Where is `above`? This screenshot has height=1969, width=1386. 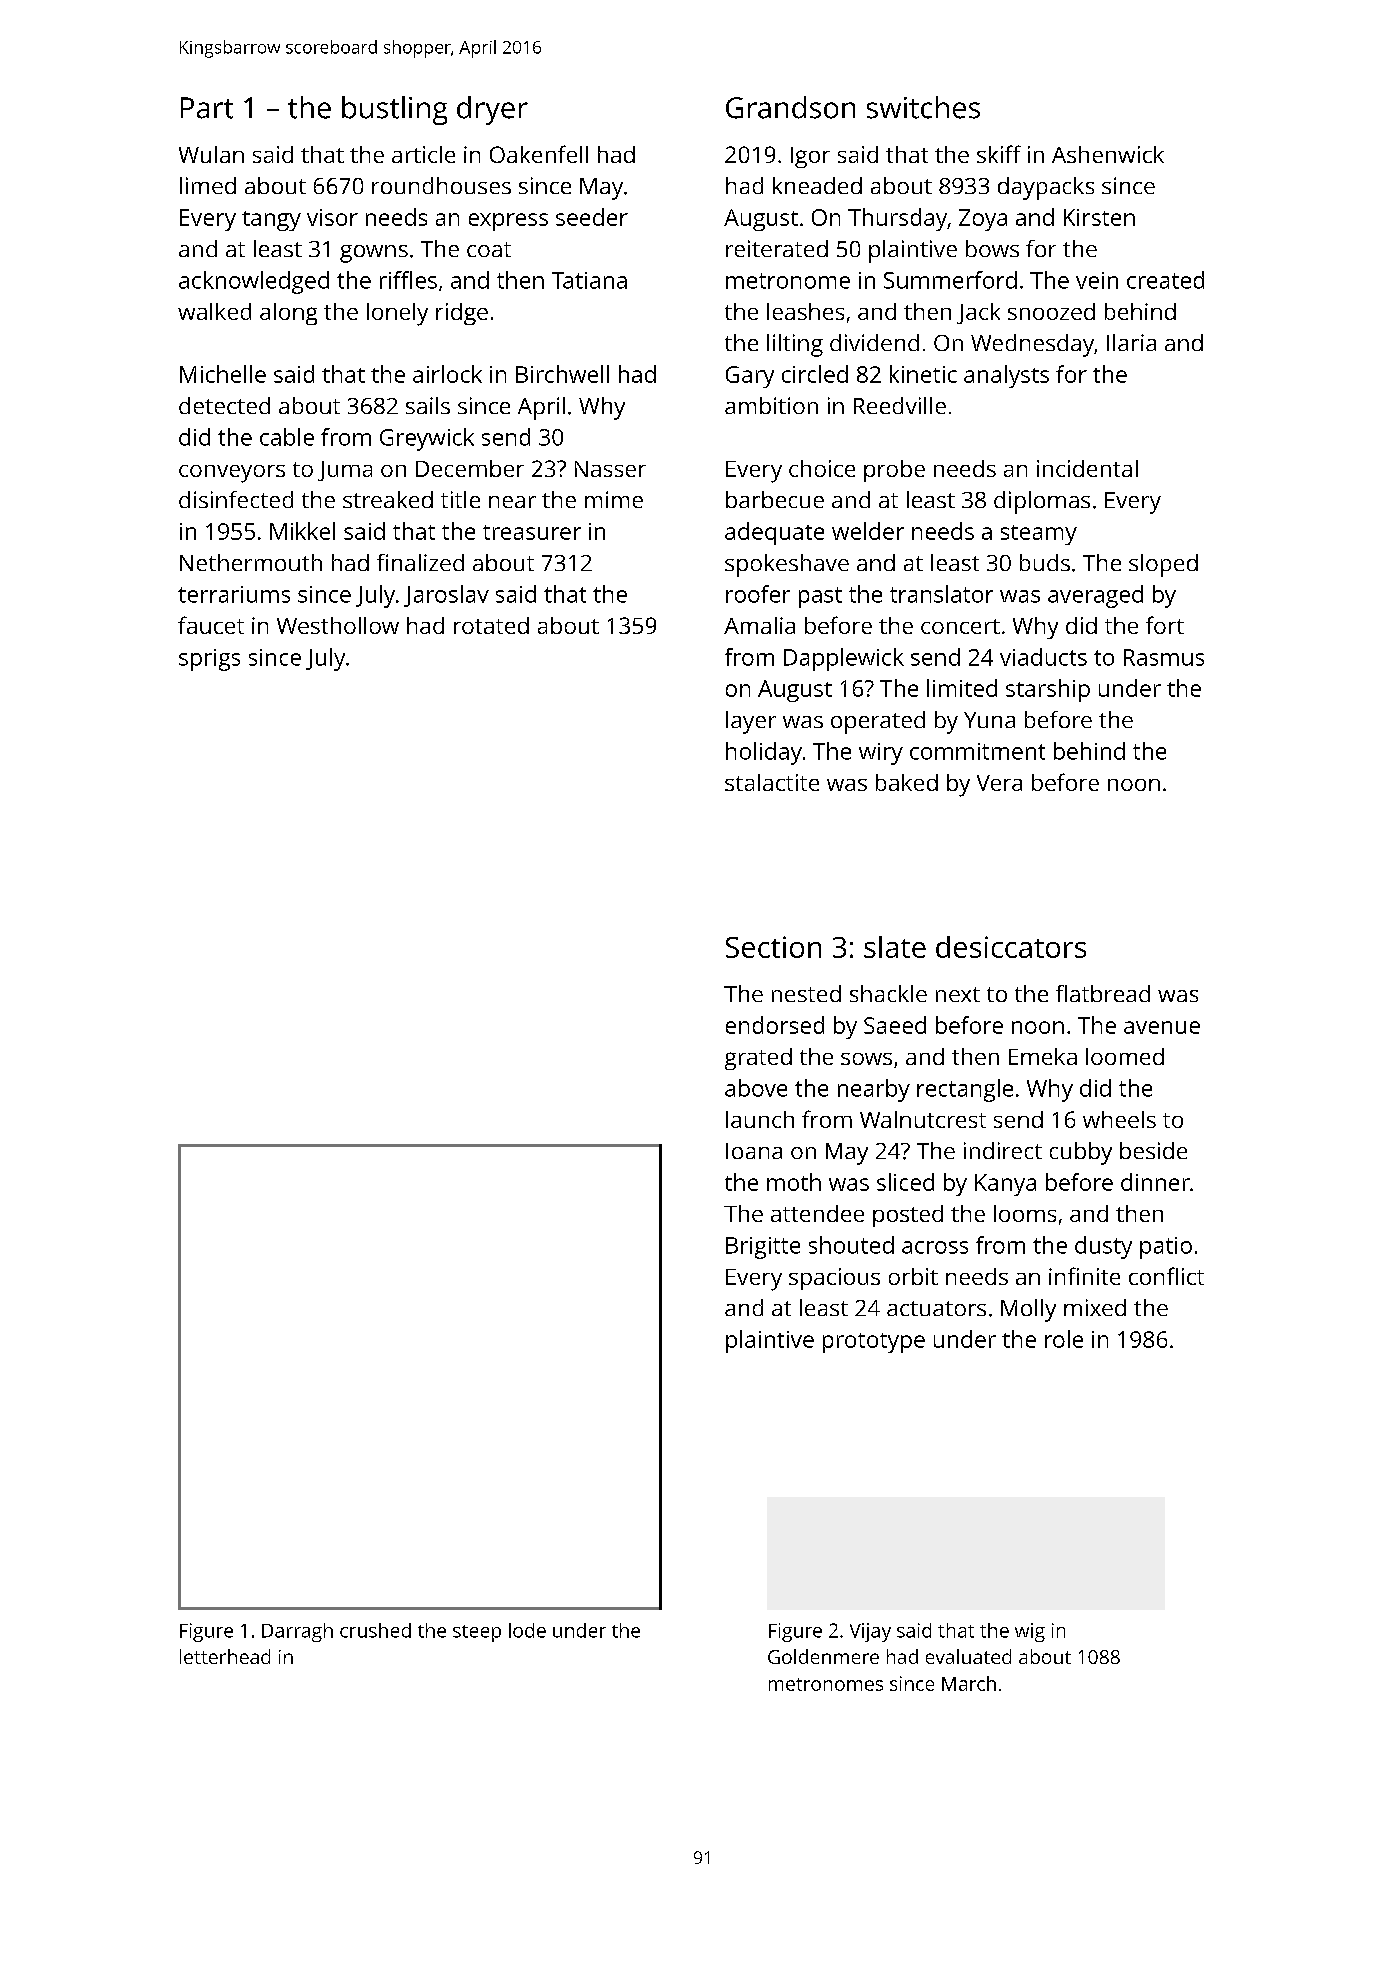 above is located at coordinates (756, 1088).
